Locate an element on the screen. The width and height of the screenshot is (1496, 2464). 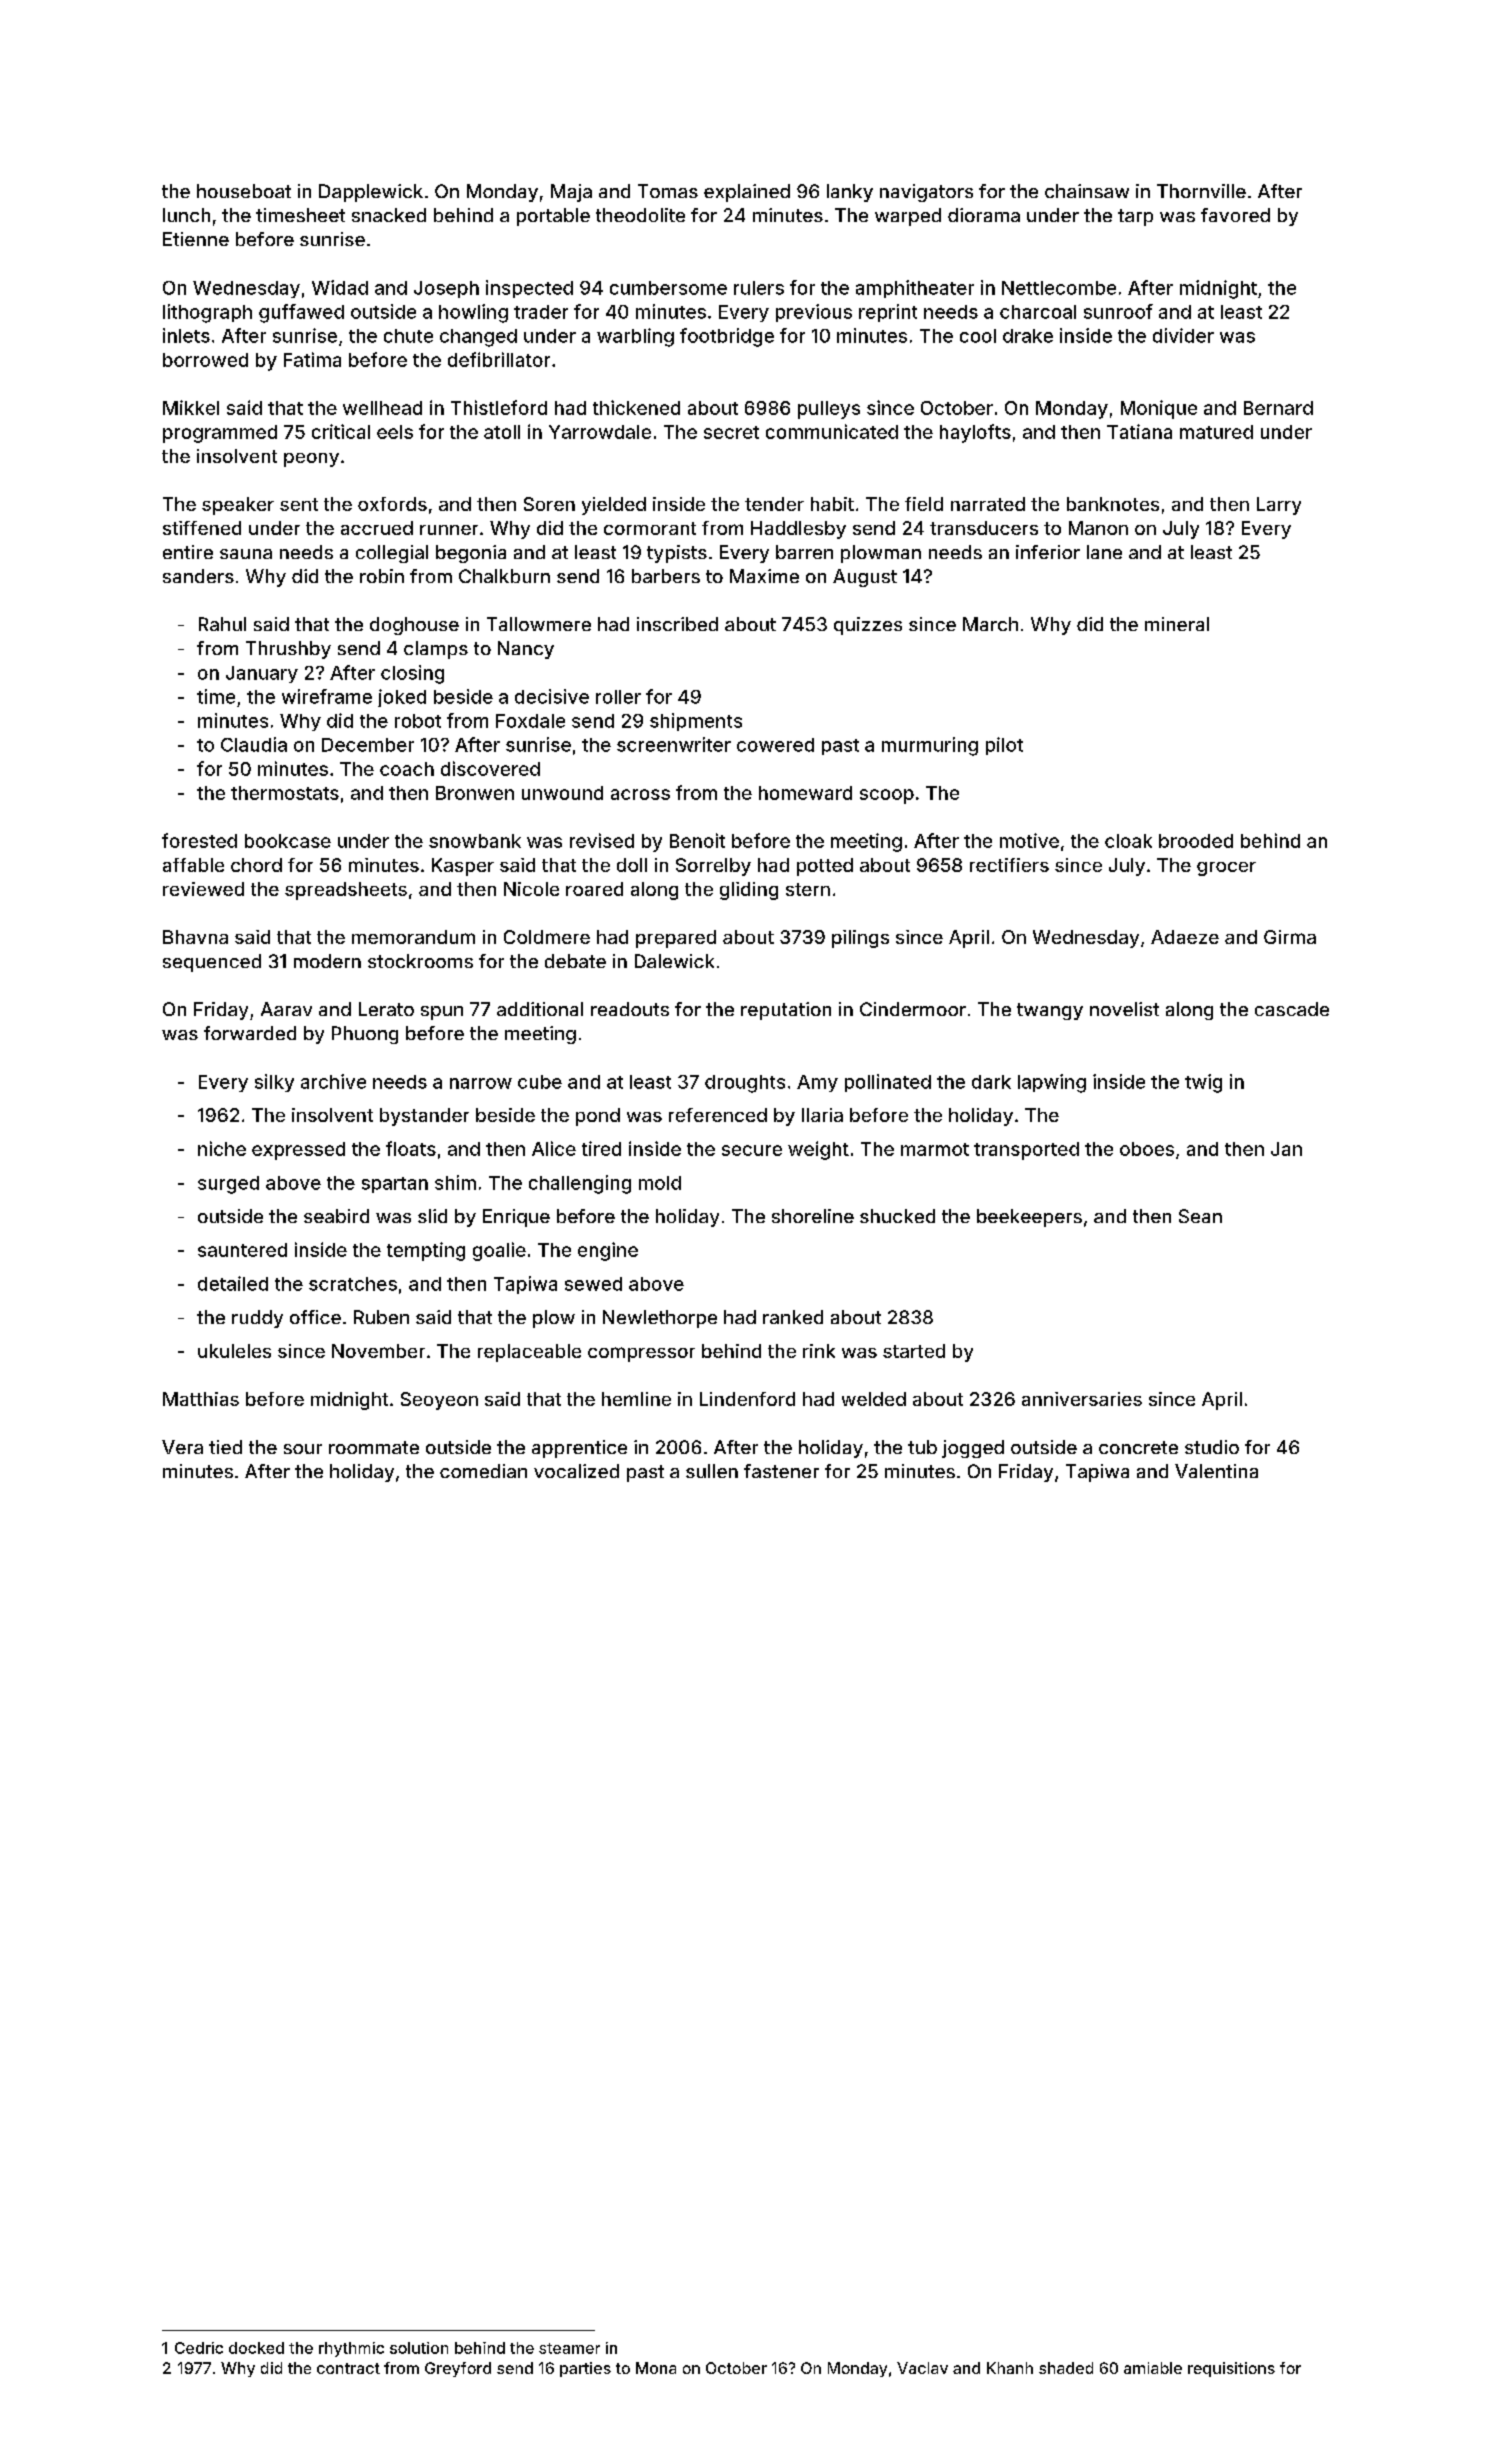
rhythmic is located at coordinates (351, 2349).
